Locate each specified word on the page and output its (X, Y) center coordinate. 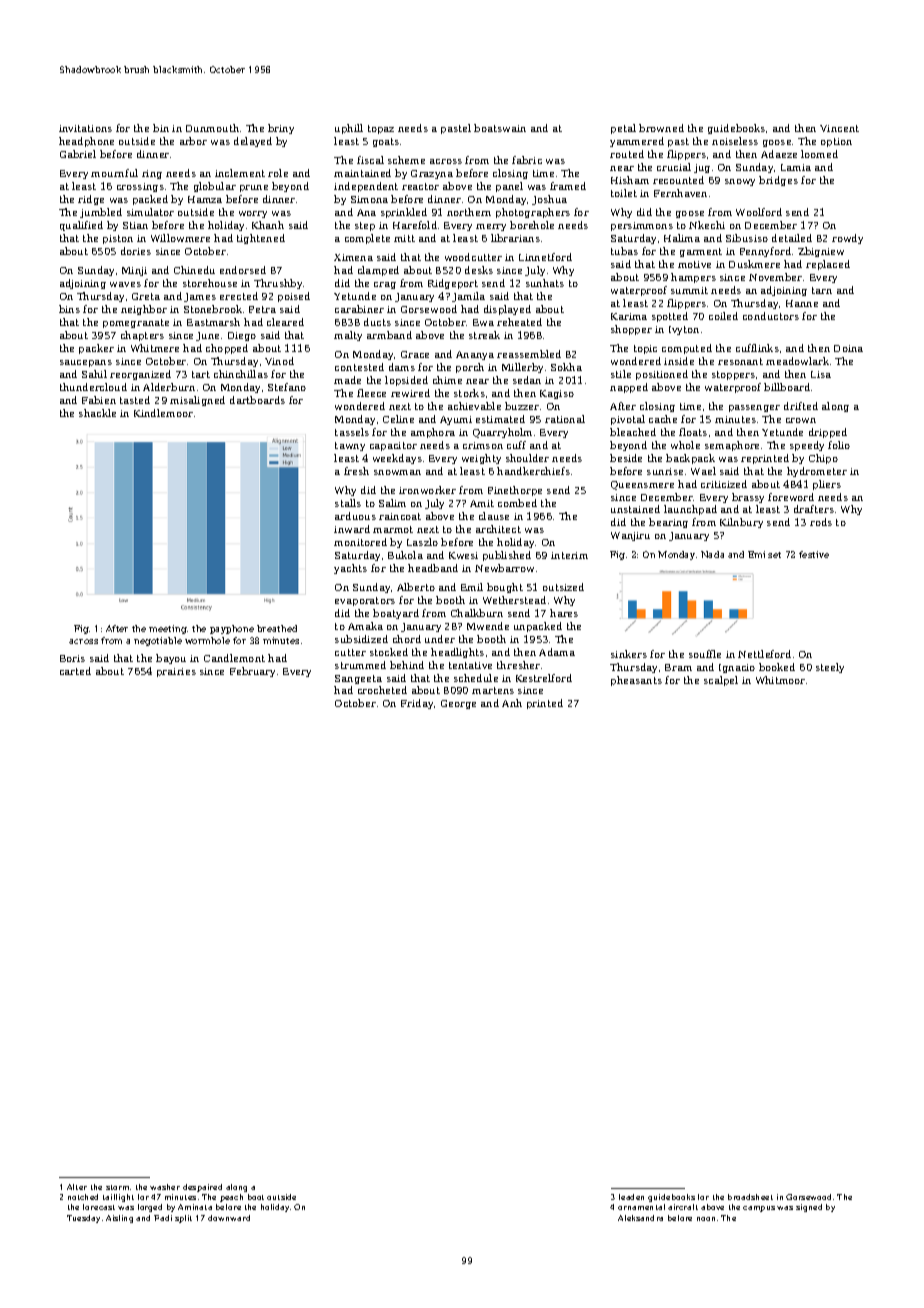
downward (229, 1218)
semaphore (732, 446)
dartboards (257, 400)
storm (117, 1187)
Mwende (488, 626)
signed (809, 1208)
